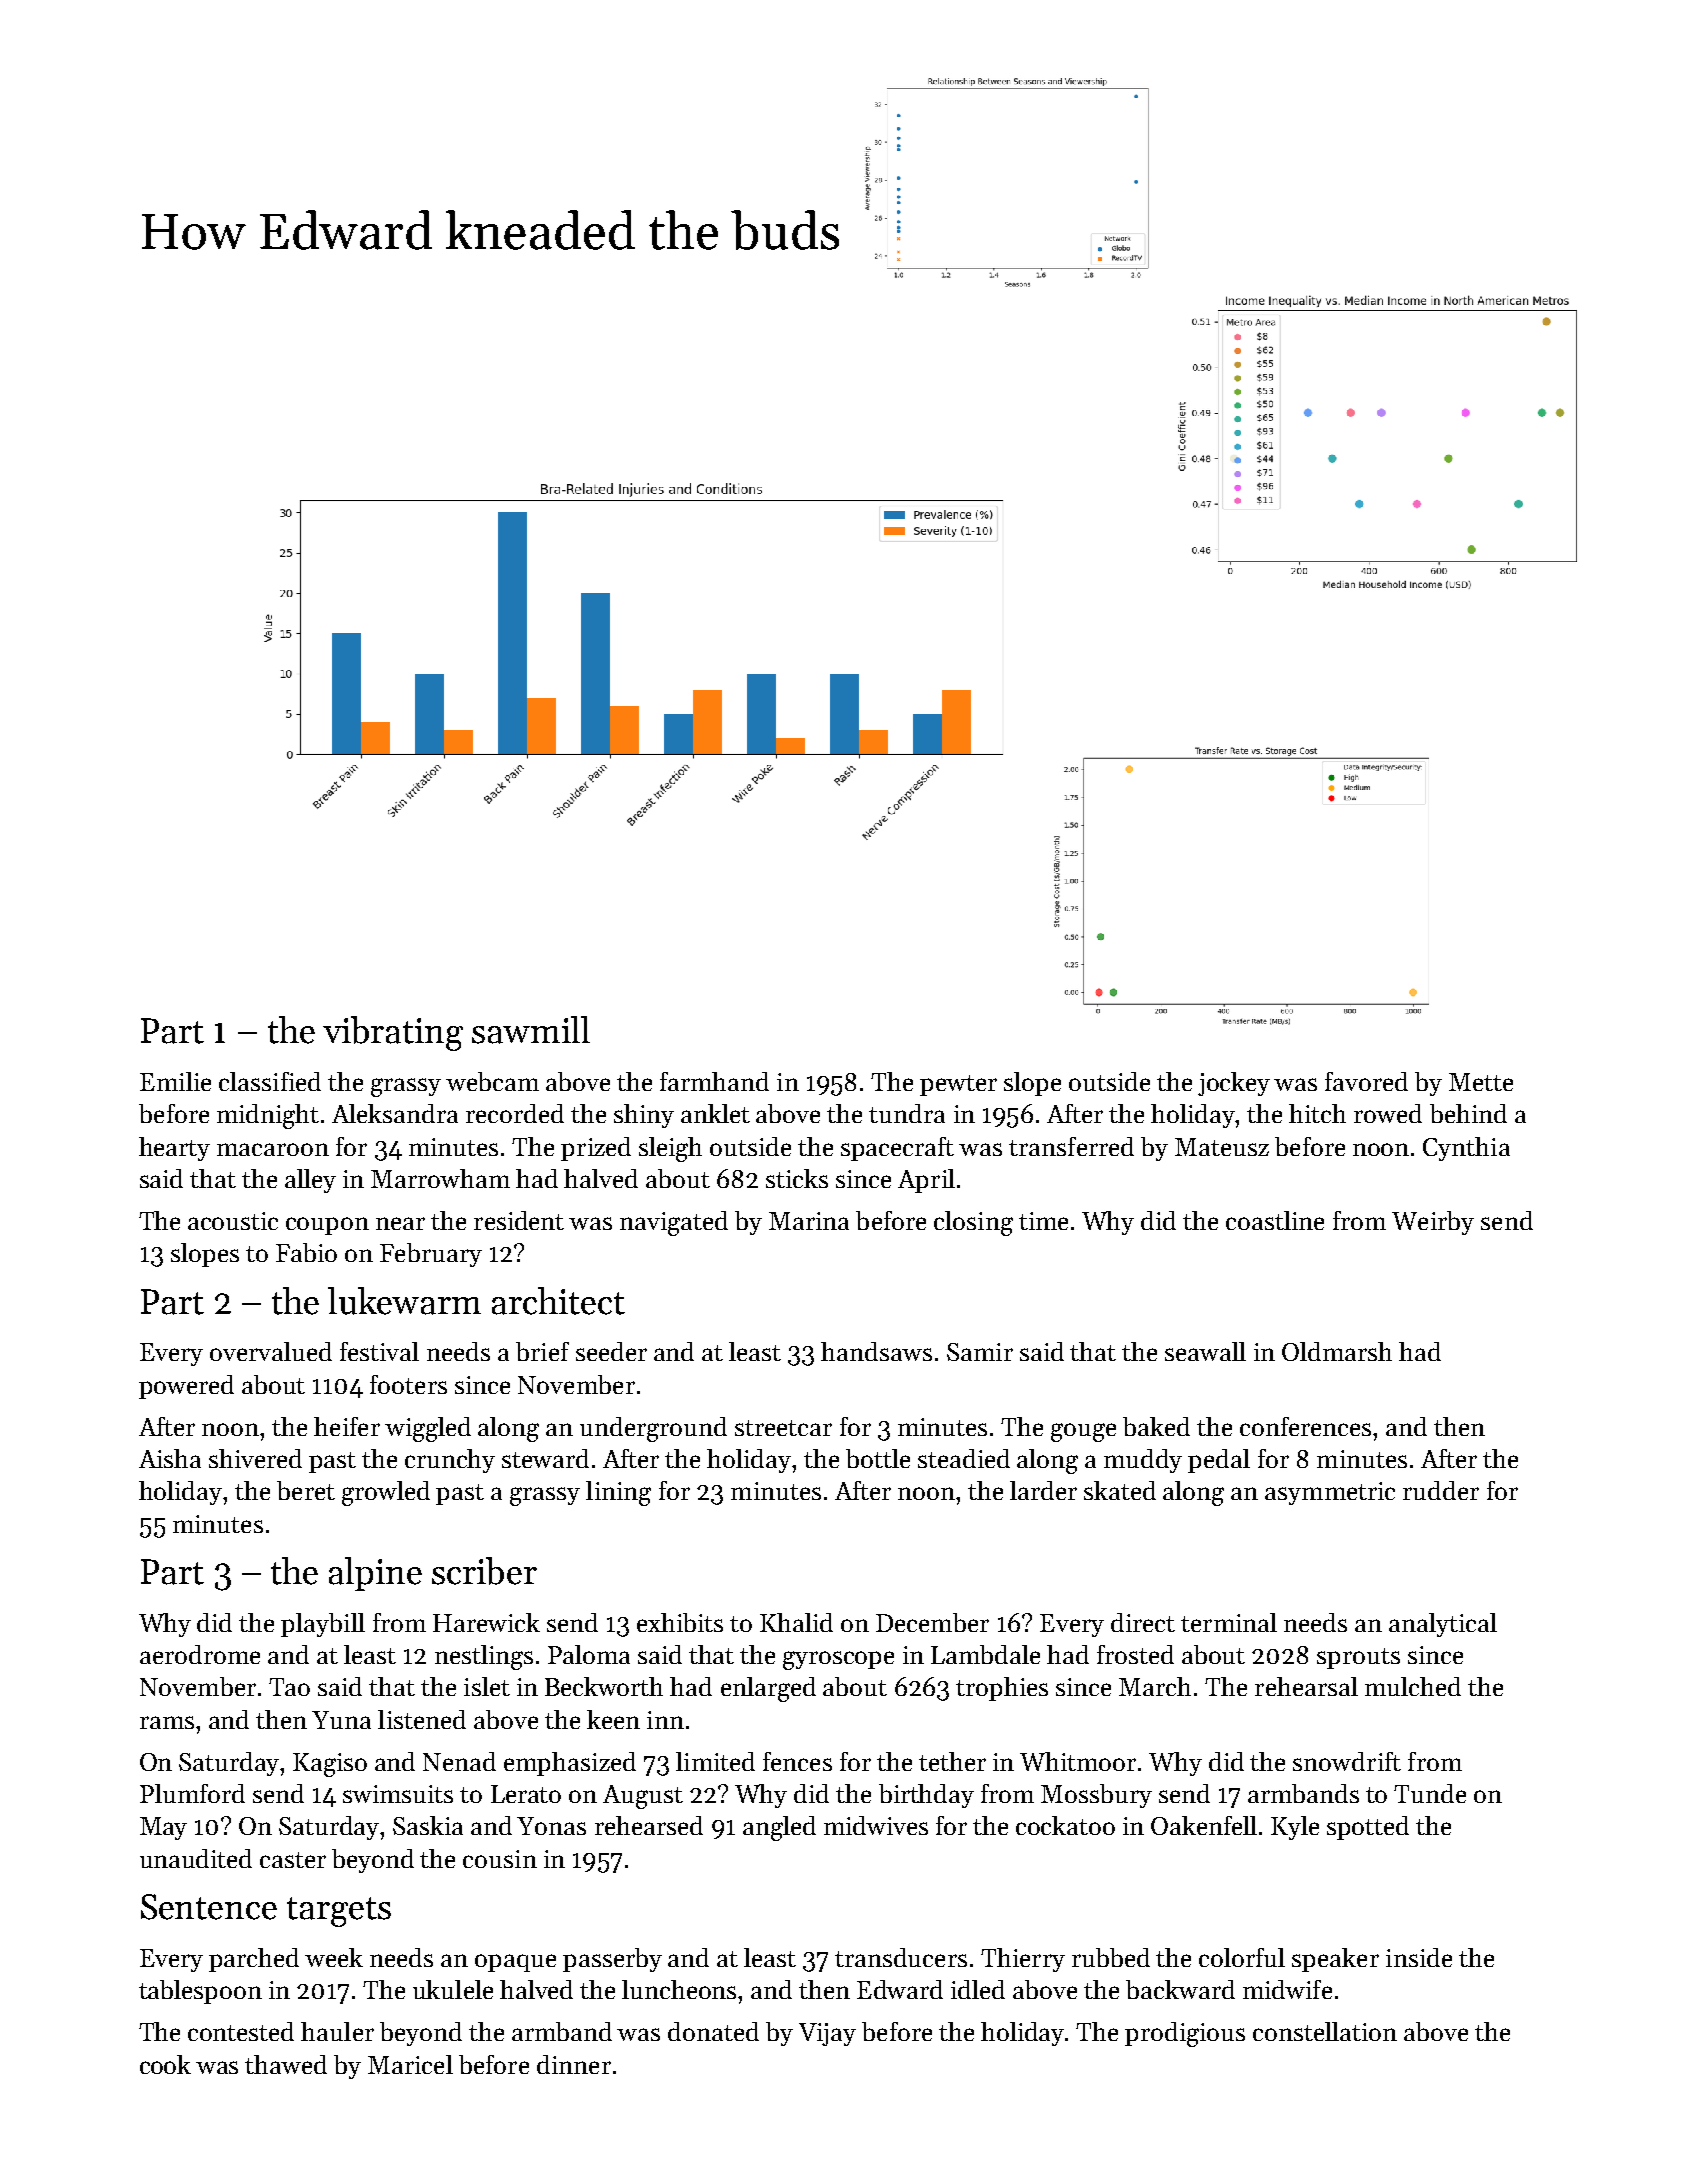 This screenshot has height=2178, width=1683. What do you see at coordinates (715, 1113) in the screenshot?
I see `anklet` at bounding box center [715, 1113].
